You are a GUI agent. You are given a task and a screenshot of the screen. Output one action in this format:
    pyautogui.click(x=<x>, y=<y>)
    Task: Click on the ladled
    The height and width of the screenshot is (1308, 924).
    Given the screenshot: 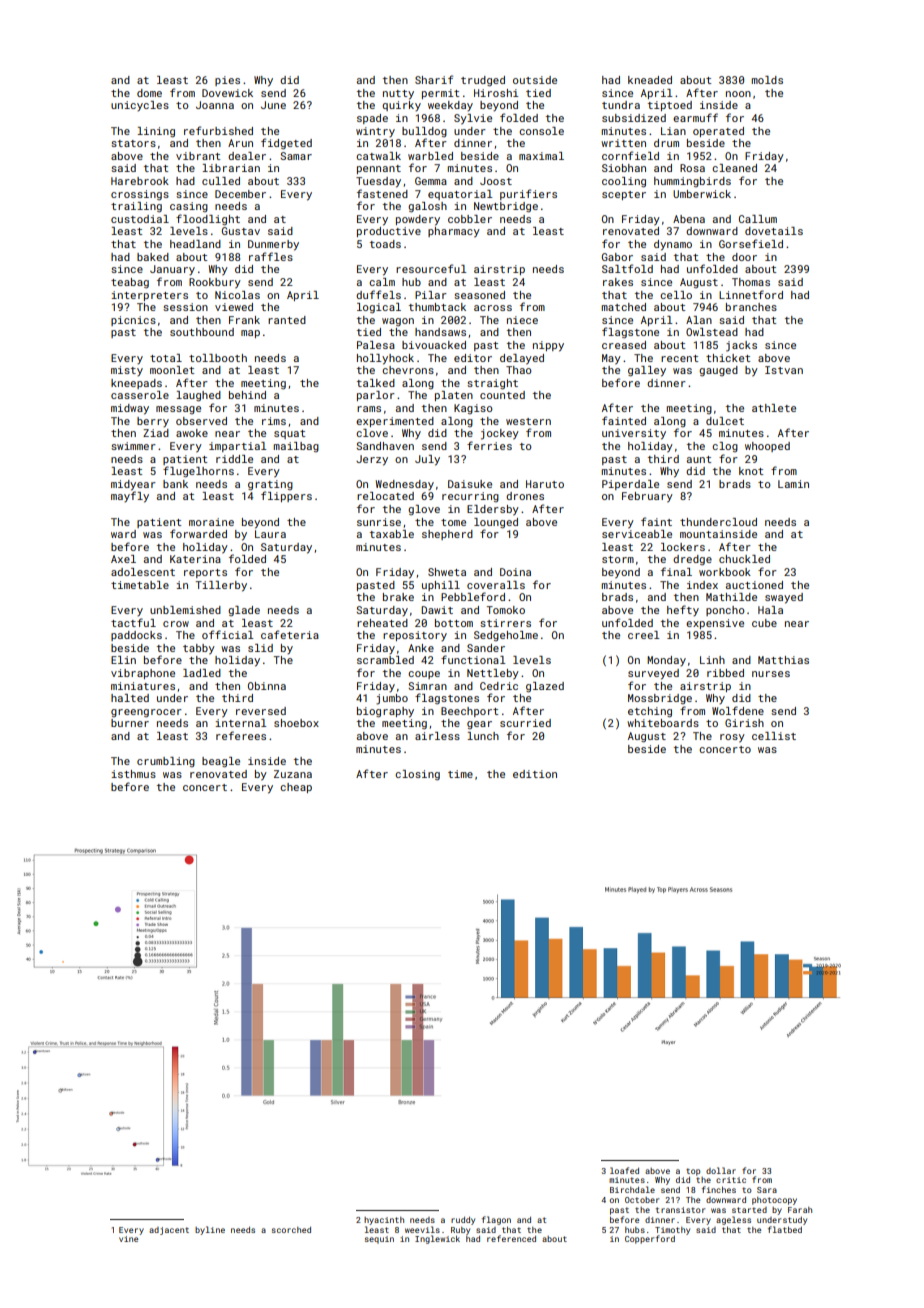 What is the action you would take?
    pyautogui.click(x=202, y=673)
